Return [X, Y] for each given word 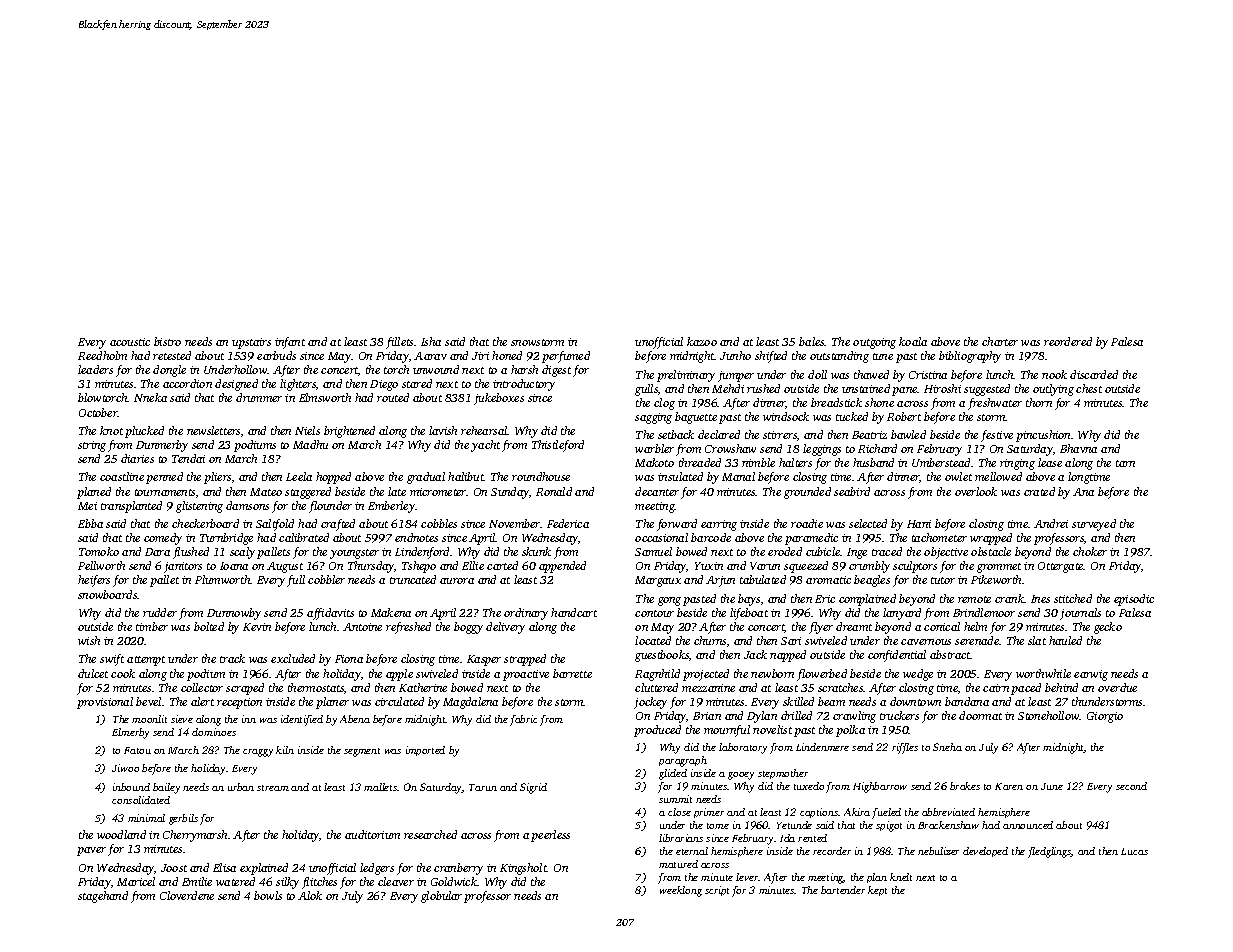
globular [441, 897]
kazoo [702, 341]
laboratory [743, 748]
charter [1000, 341]
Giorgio [1105, 717]
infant [290, 343]
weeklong [681, 891]
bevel [148, 701]
